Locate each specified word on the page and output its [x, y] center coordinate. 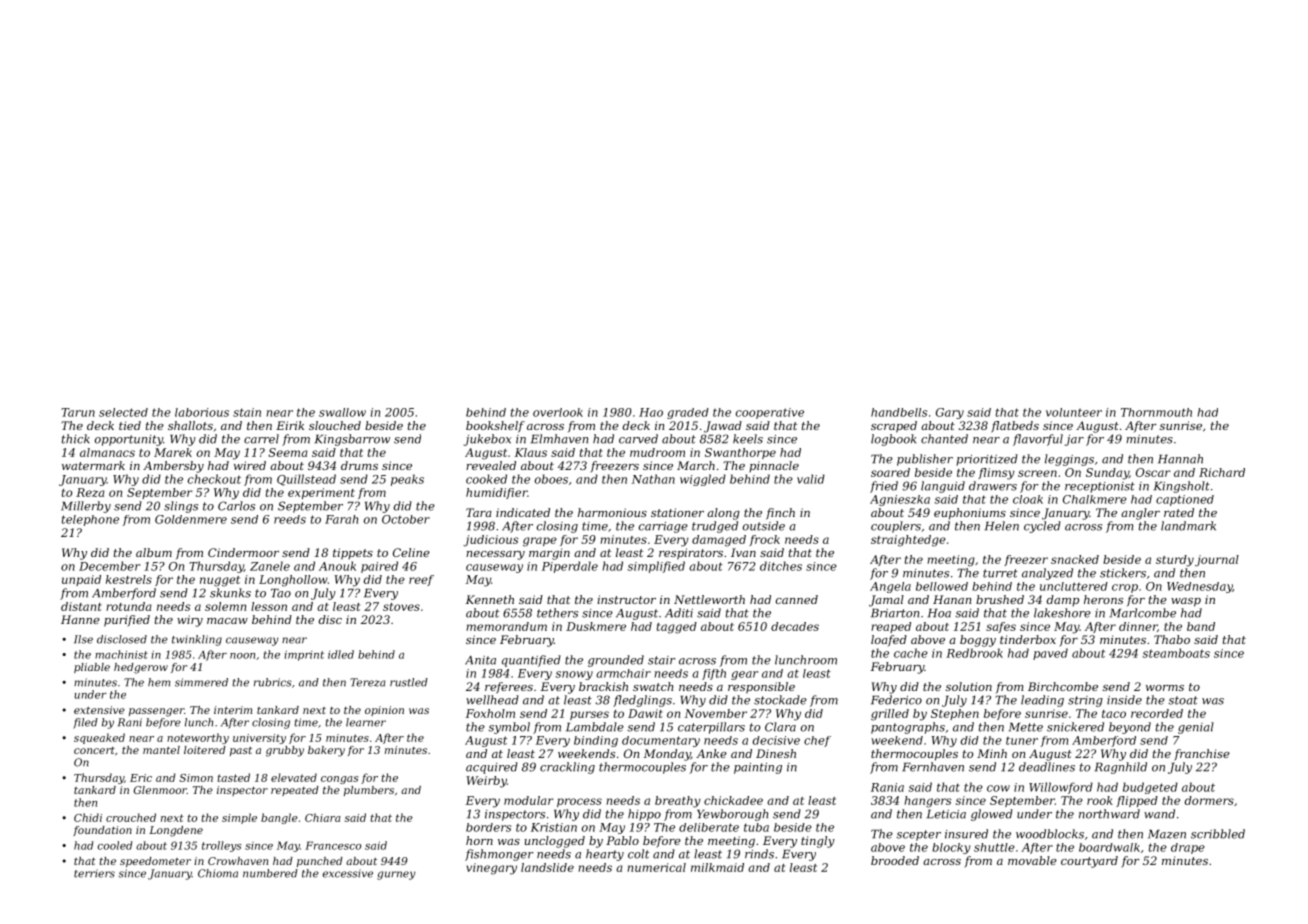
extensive [99, 710]
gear [744, 675]
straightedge [908, 541]
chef [817, 741]
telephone [90, 520]
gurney [396, 875]
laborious [202, 412]
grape [540, 542]
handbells [899, 412]
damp [1063, 600]
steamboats [1176, 653]
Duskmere [596, 626]
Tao [281, 593]
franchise [1202, 755]
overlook [558, 412]
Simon [196, 778]
